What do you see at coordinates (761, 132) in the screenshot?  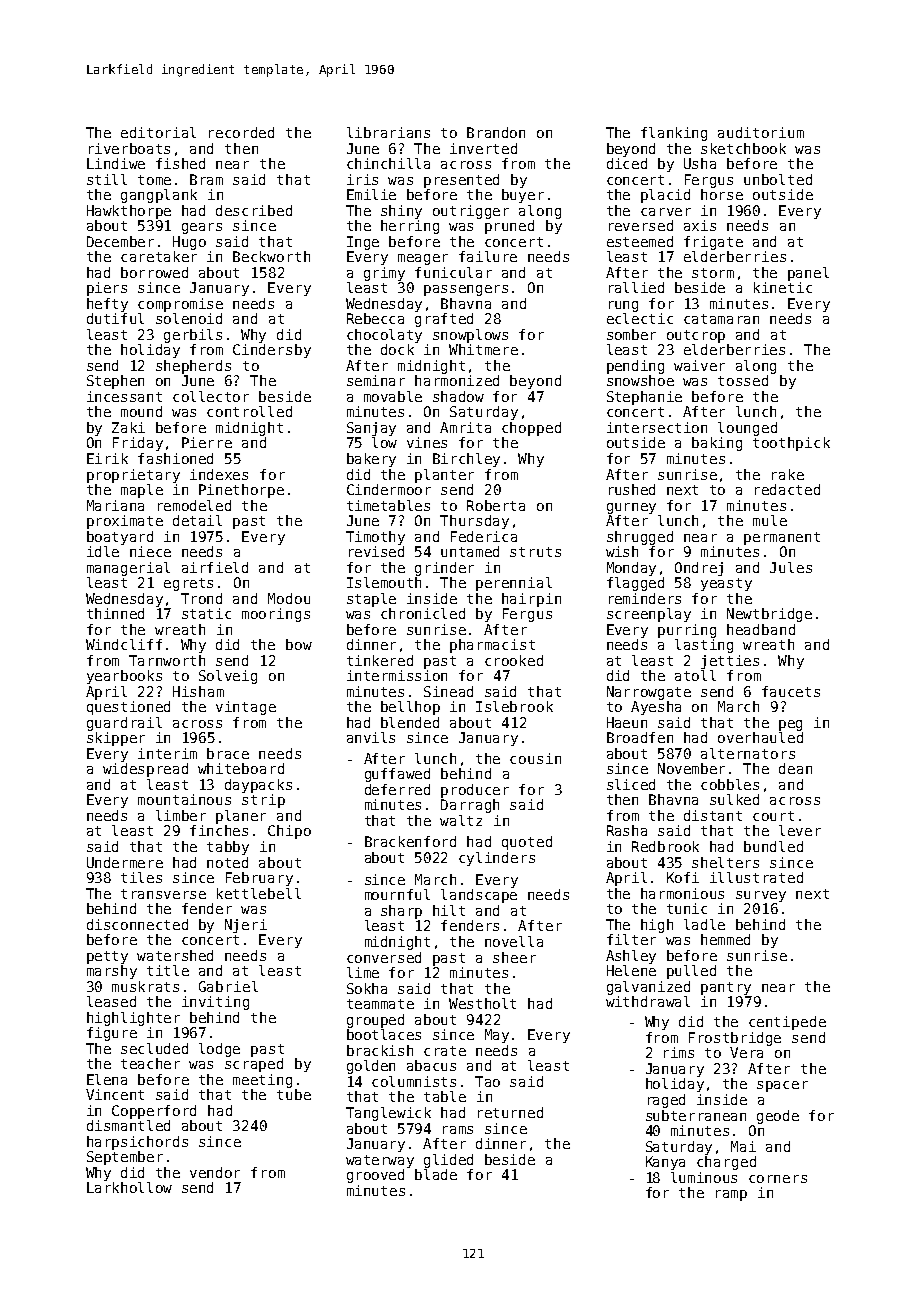 I see `auditorium` at bounding box center [761, 132].
